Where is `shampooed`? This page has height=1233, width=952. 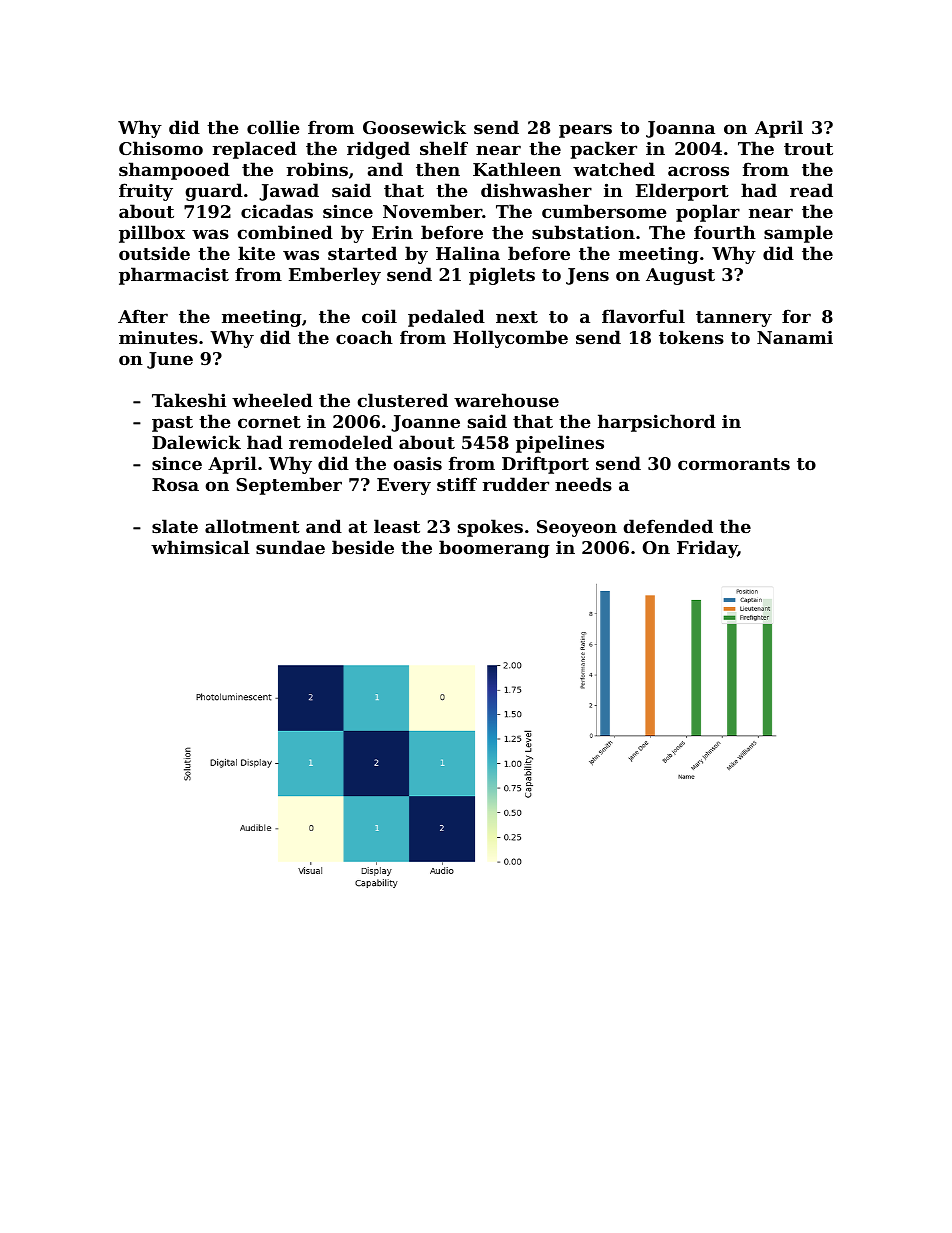 shampooed is located at coordinates (174, 171).
